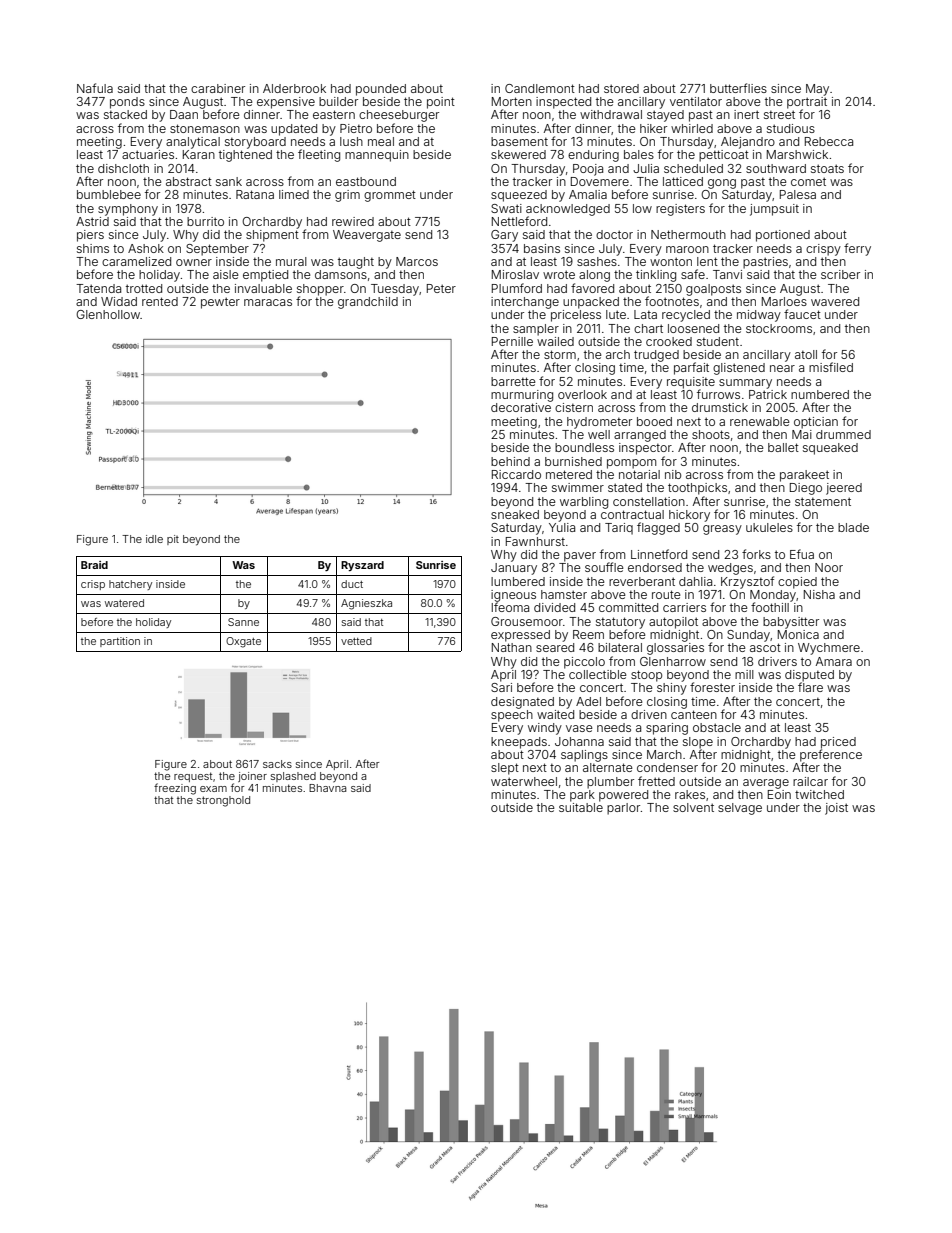 The image size is (952, 1233). Describe the element at coordinates (806, 489) in the image. I see `Diego` at that location.
